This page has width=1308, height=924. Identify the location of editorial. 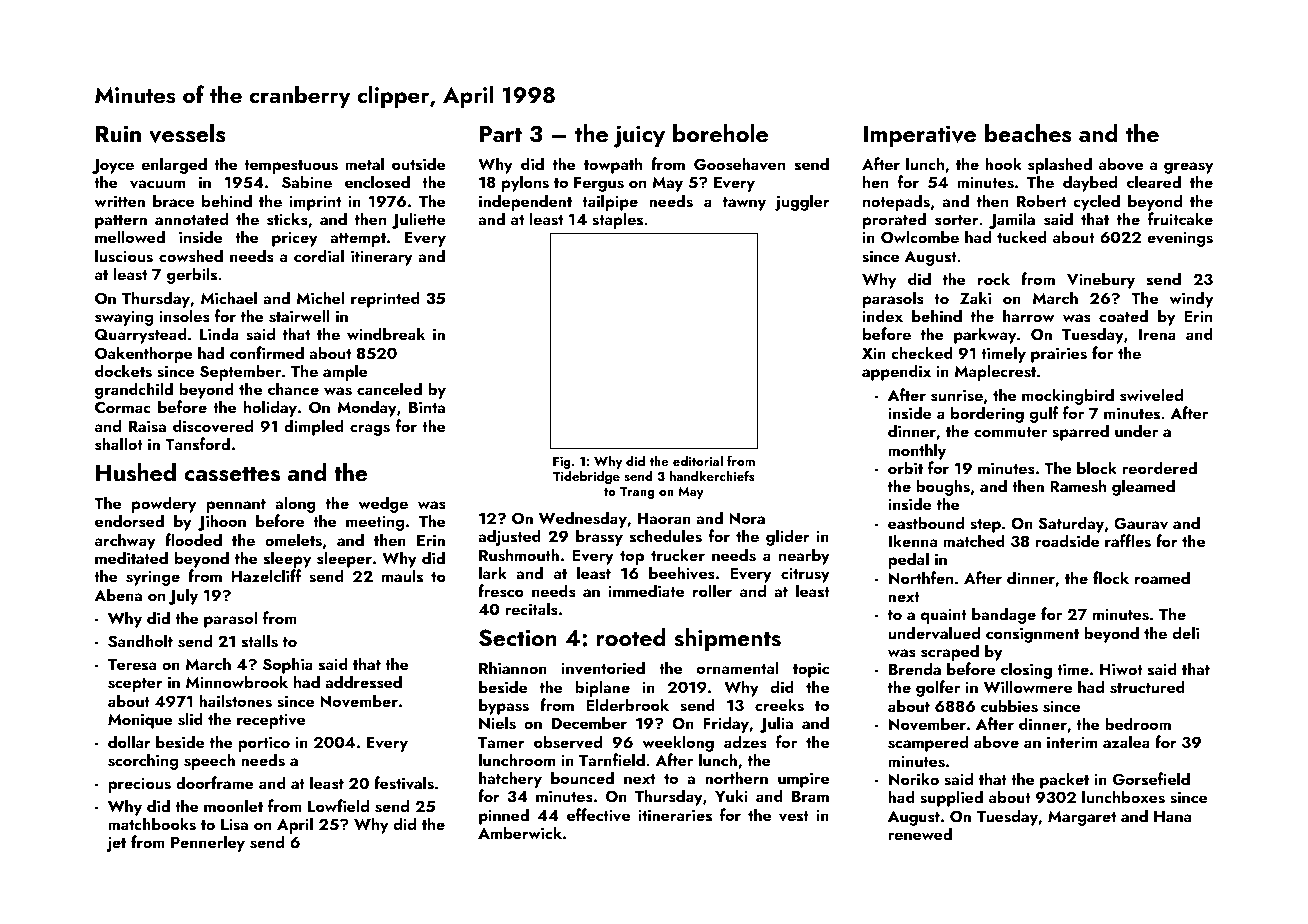
(698, 461).
